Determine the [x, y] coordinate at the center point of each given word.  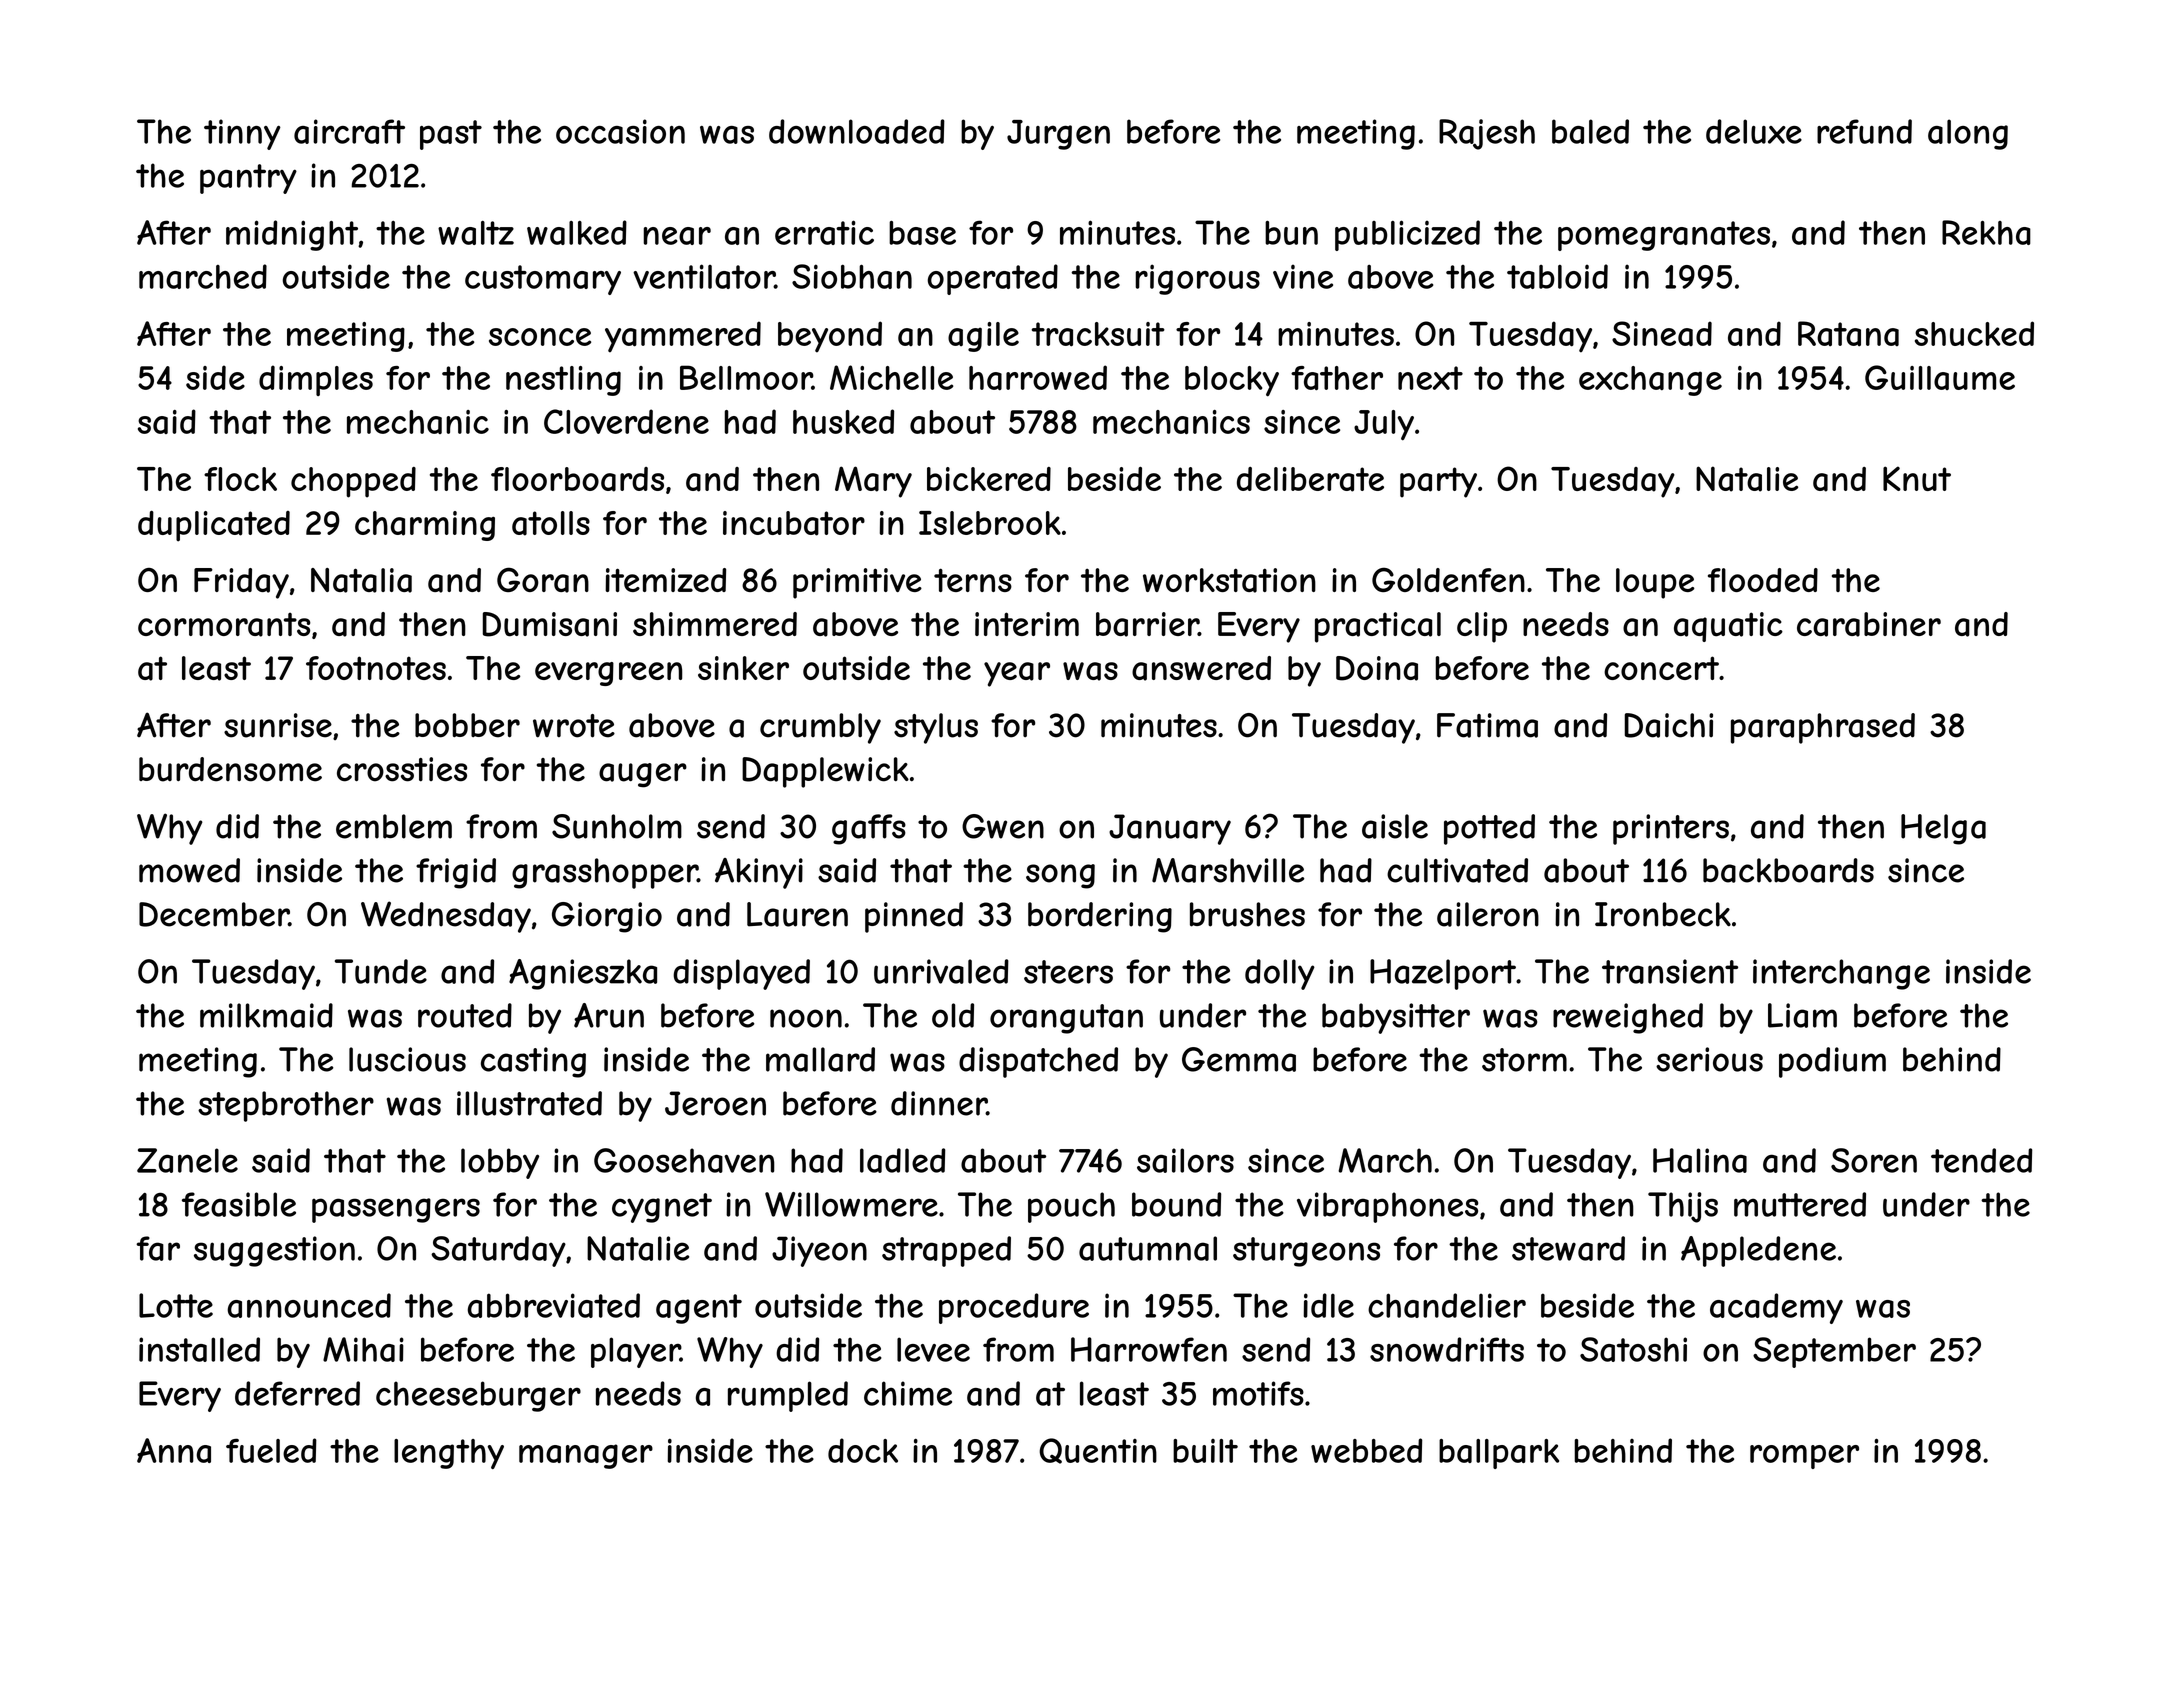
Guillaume [1940, 377]
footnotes [376, 668]
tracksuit [1098, 334]
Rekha [1986, 232]
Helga [1943, 829]
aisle [1395, 826]
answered [1201, 668]
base [922, 233]
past [451, 135]
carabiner [1869, 624]
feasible [239, 1204]
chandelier [1447, 1305]
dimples [316, 380]
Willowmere [851, 1204]
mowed [189, 870]
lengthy [449, 1454]
